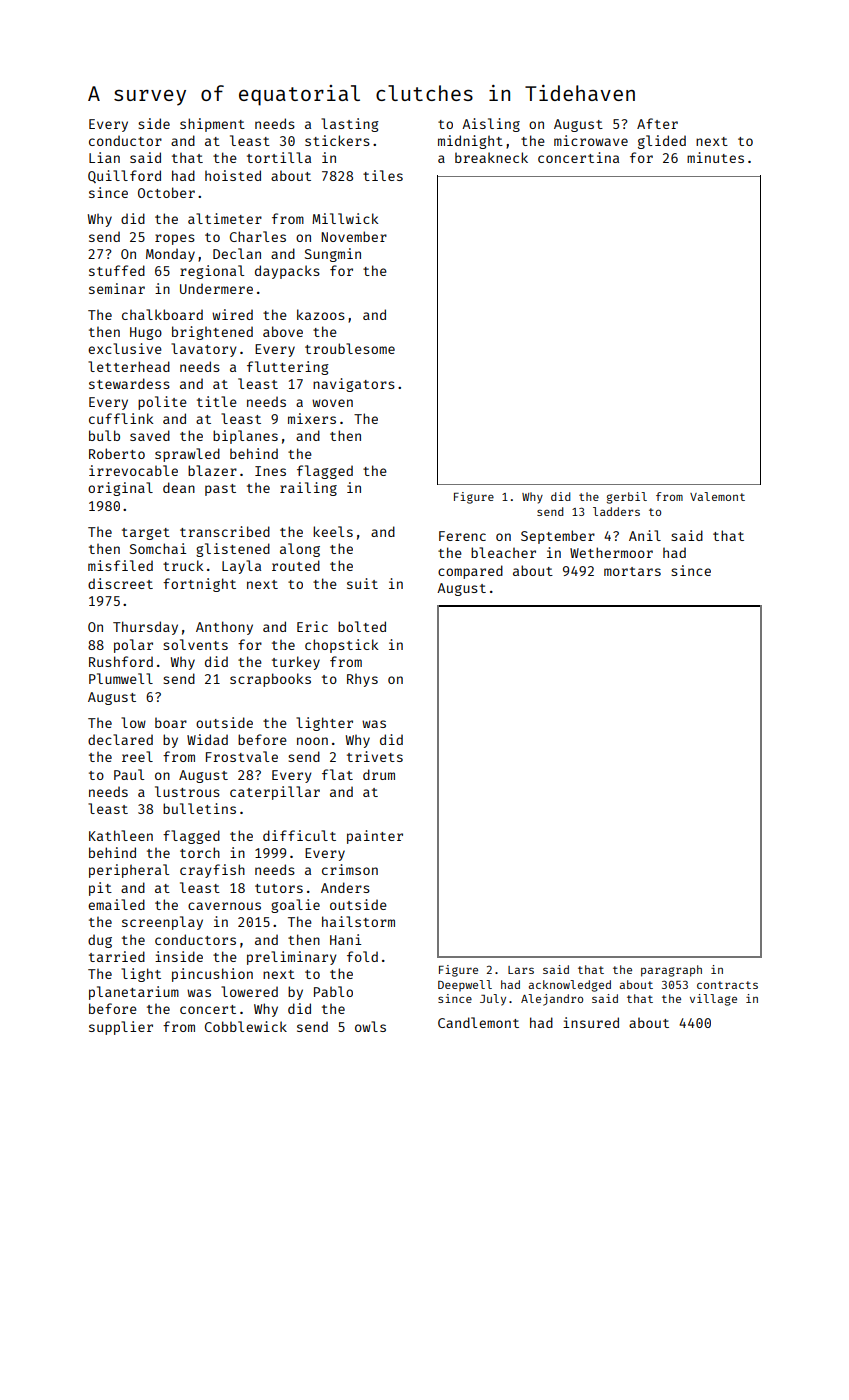 This screenshot has width=849, height=1400. What do you see at coordinates (104, 157) in the screenshot?
I see `Lian` at bounding box center [104, 157].
